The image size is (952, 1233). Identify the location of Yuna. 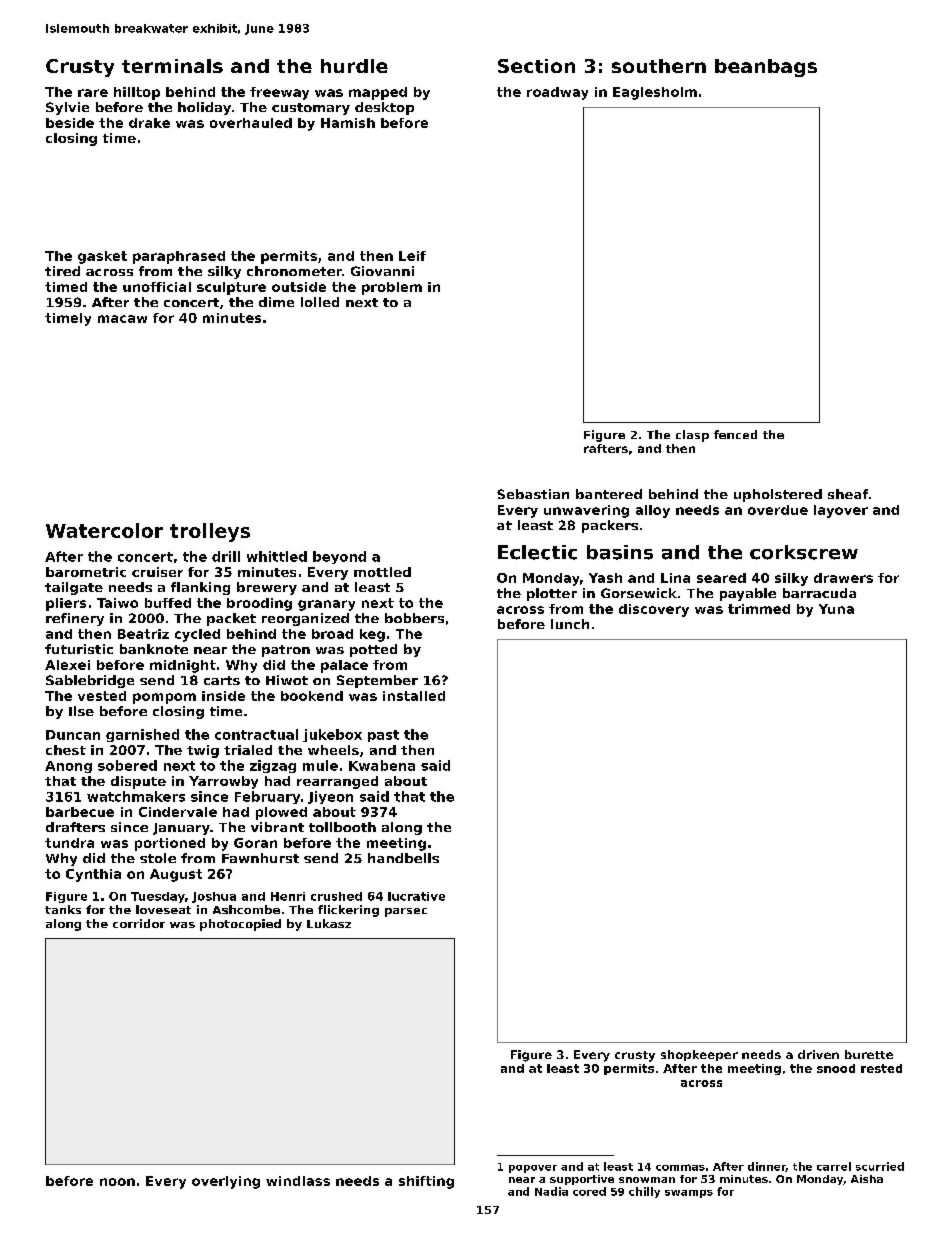
(836, 609).
